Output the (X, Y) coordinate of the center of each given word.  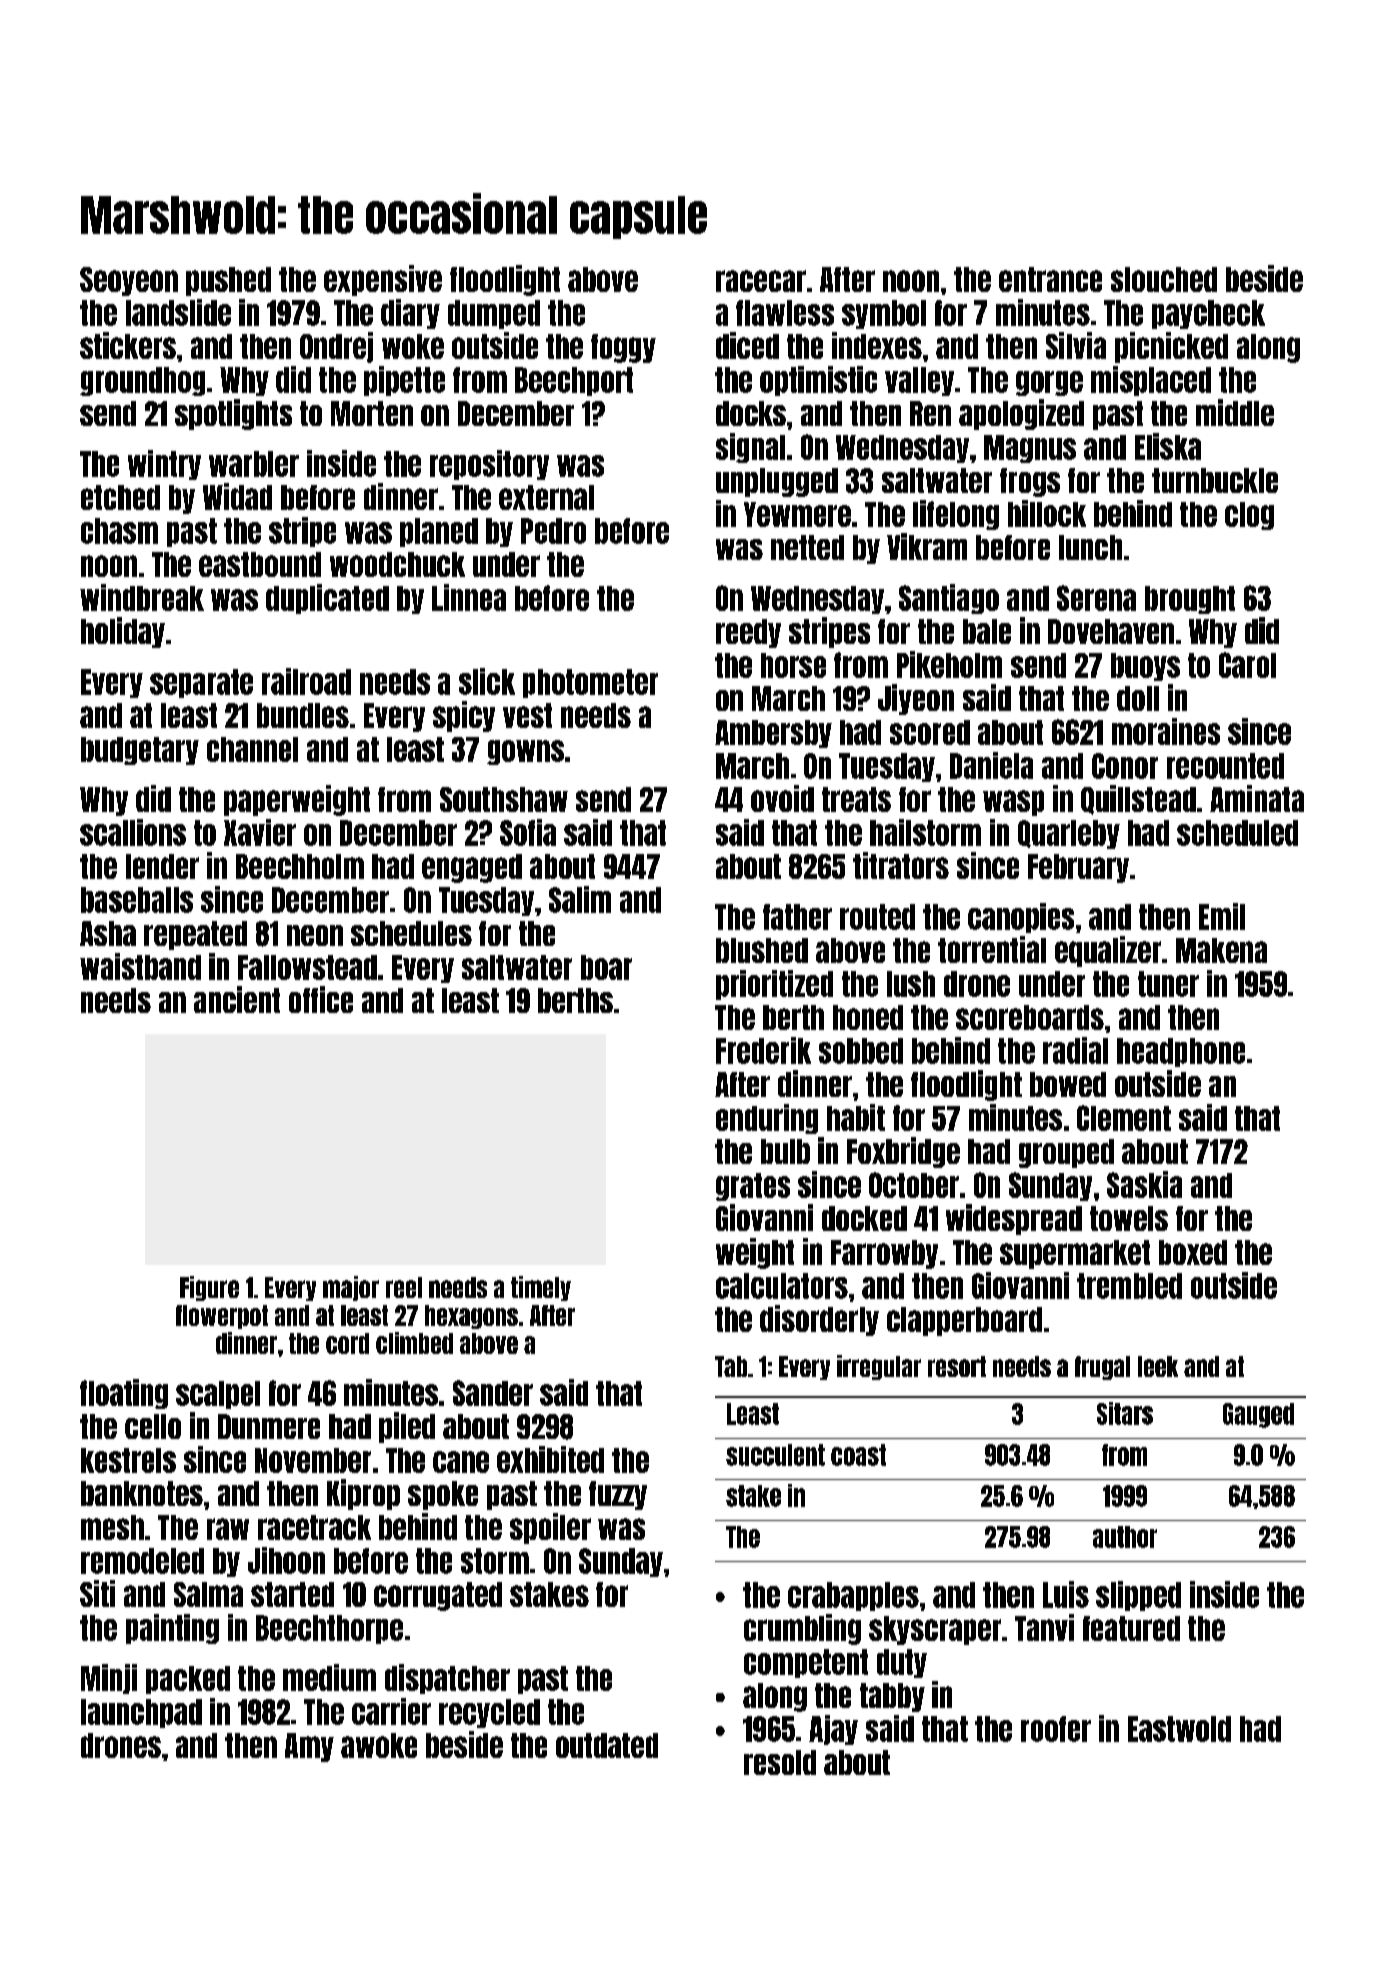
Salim (580, 899)
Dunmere (269, 1426)
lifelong (956, 515)
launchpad (141, 1713)
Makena (1221, 950)
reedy (748, 633)
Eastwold (1179, 1729)
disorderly (819, 1320)
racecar (761, 281)
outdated (607, 1745)
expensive (383, 280)
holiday (123, 632)
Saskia (1144, 1184)
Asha (108, 933)
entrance (1050, 279)
